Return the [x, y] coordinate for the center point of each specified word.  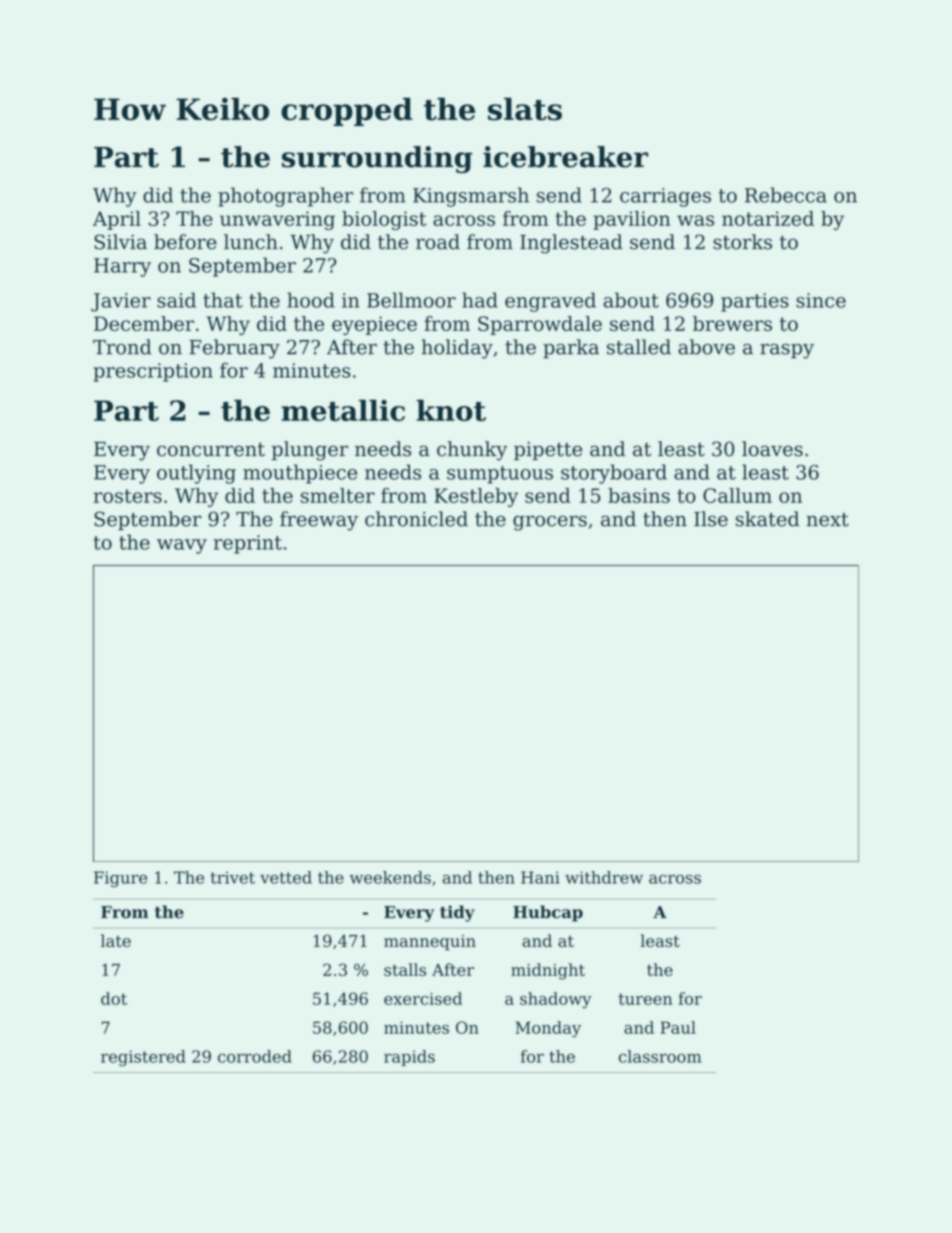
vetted [286, 877]
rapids [409, 1058]
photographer [285, 197]
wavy [182, 546]
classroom [660, 1056]
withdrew [604, 877]
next [827, 520]
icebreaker [565, 157]
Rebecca [786, 195]
